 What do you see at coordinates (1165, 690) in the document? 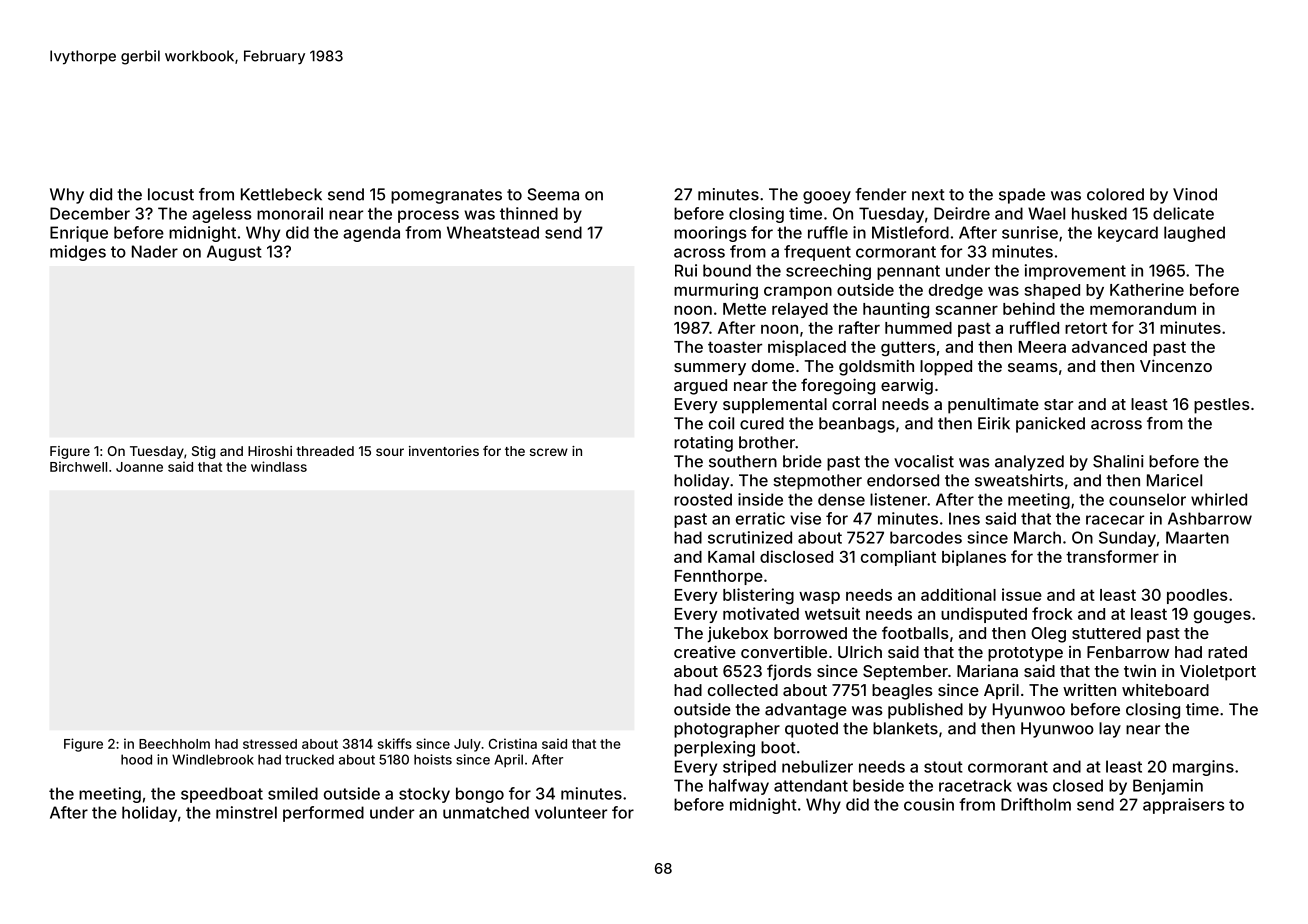
I see `whiteboard` at bounding box center [1165, 690].
